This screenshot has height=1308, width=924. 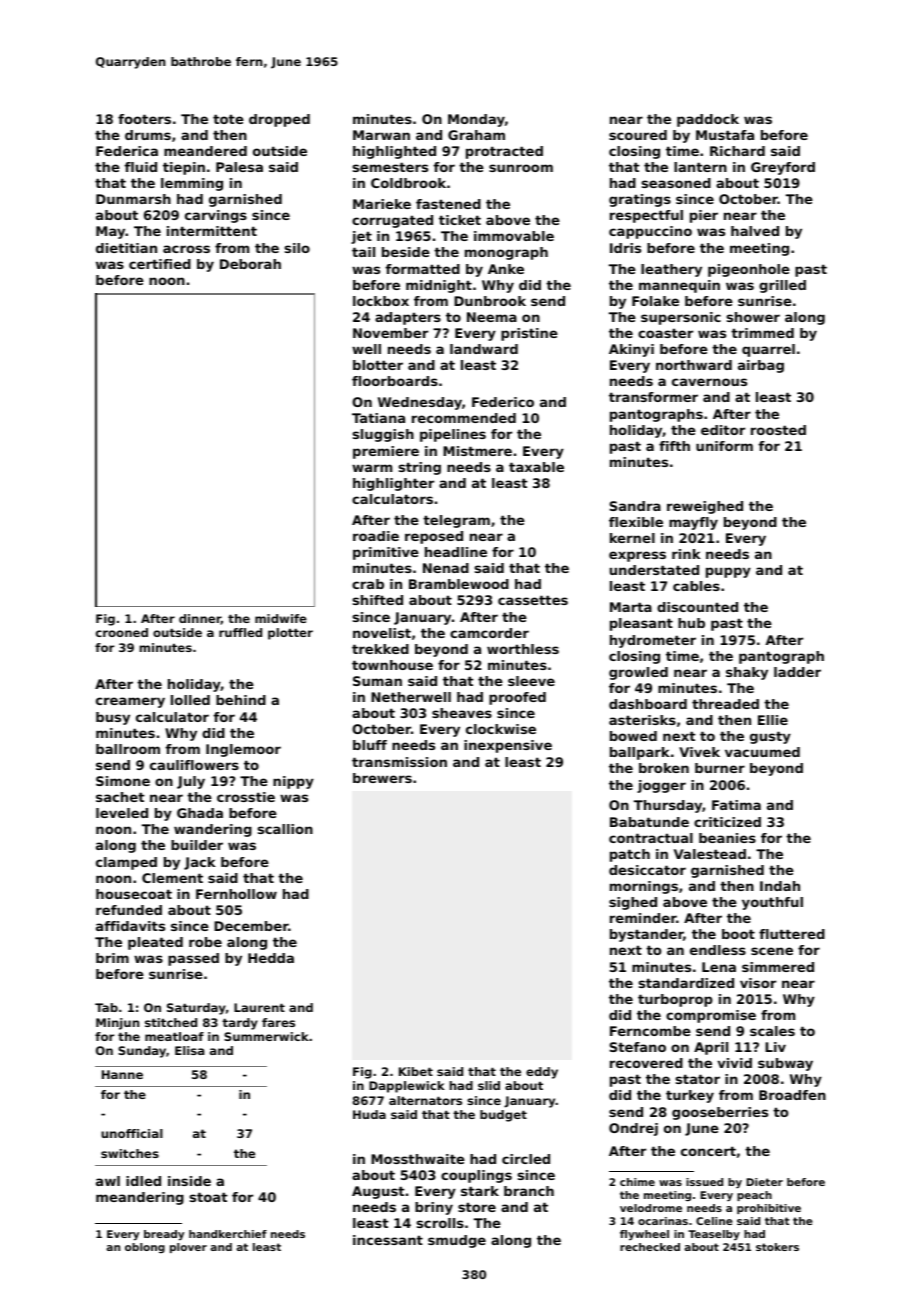 I want to click on jet, so click(x=361, y=237).
